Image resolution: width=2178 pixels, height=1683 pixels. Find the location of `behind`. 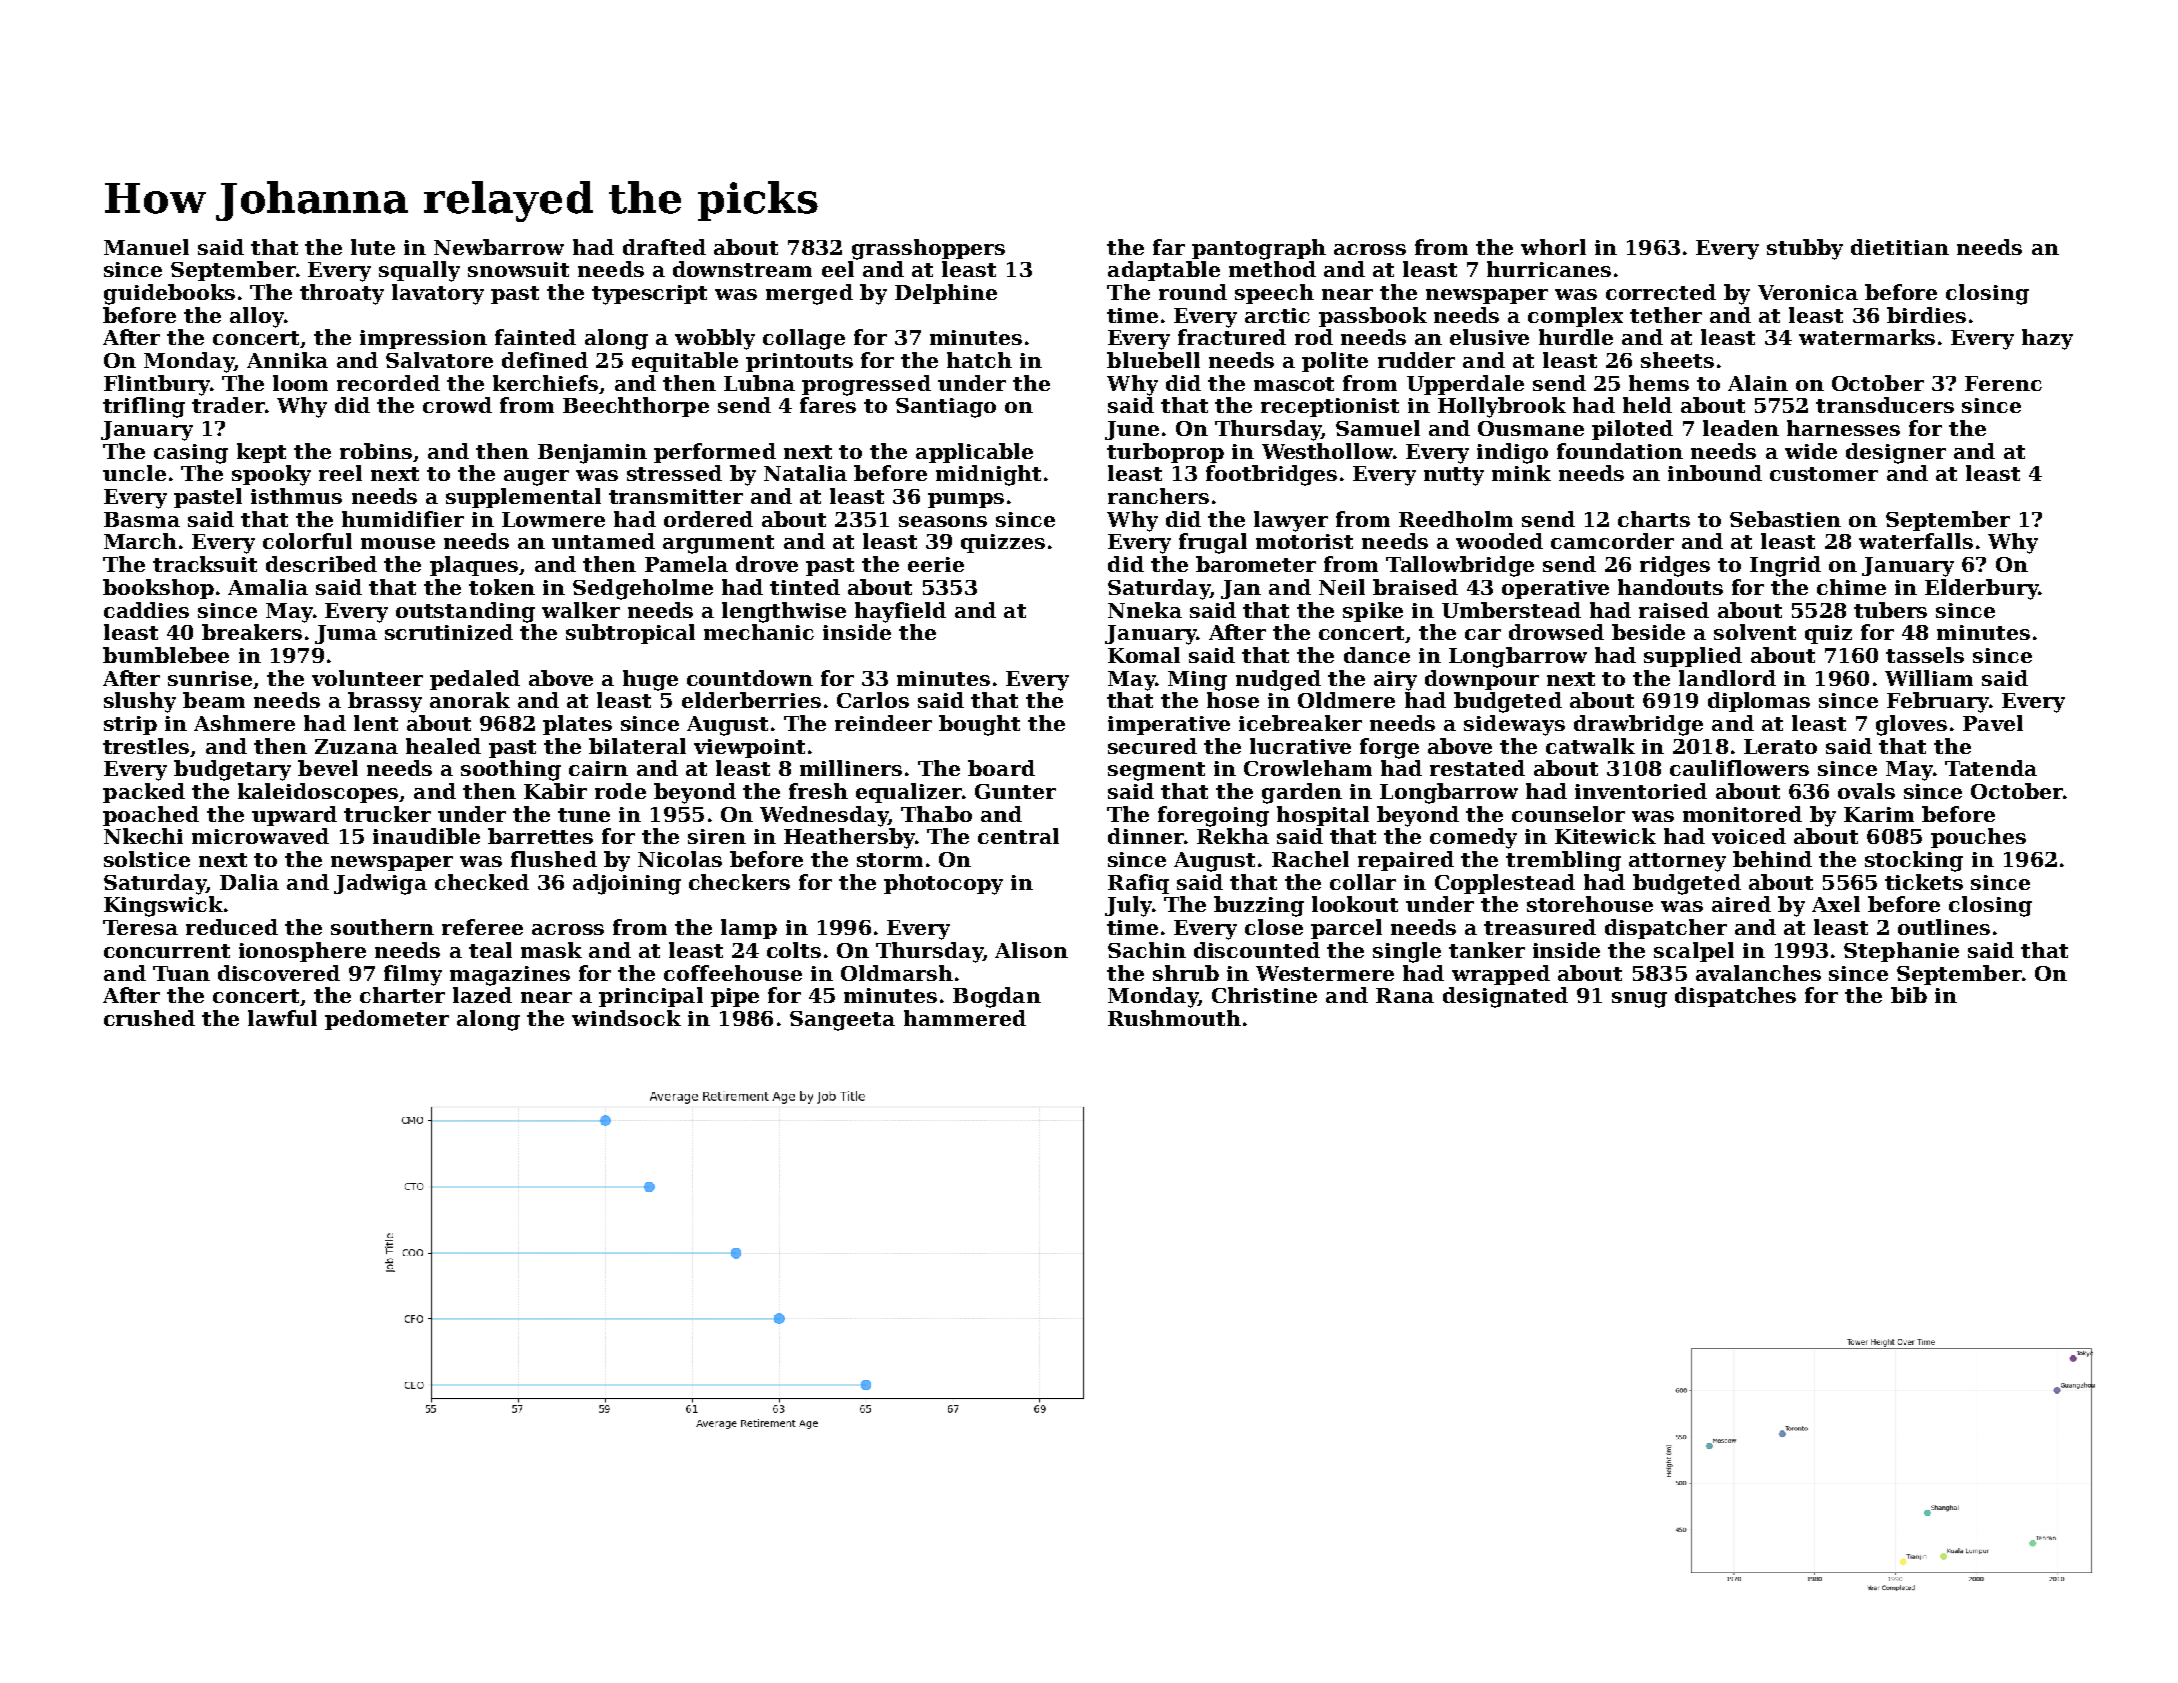

behind is located at coordinates (1772, 859).
